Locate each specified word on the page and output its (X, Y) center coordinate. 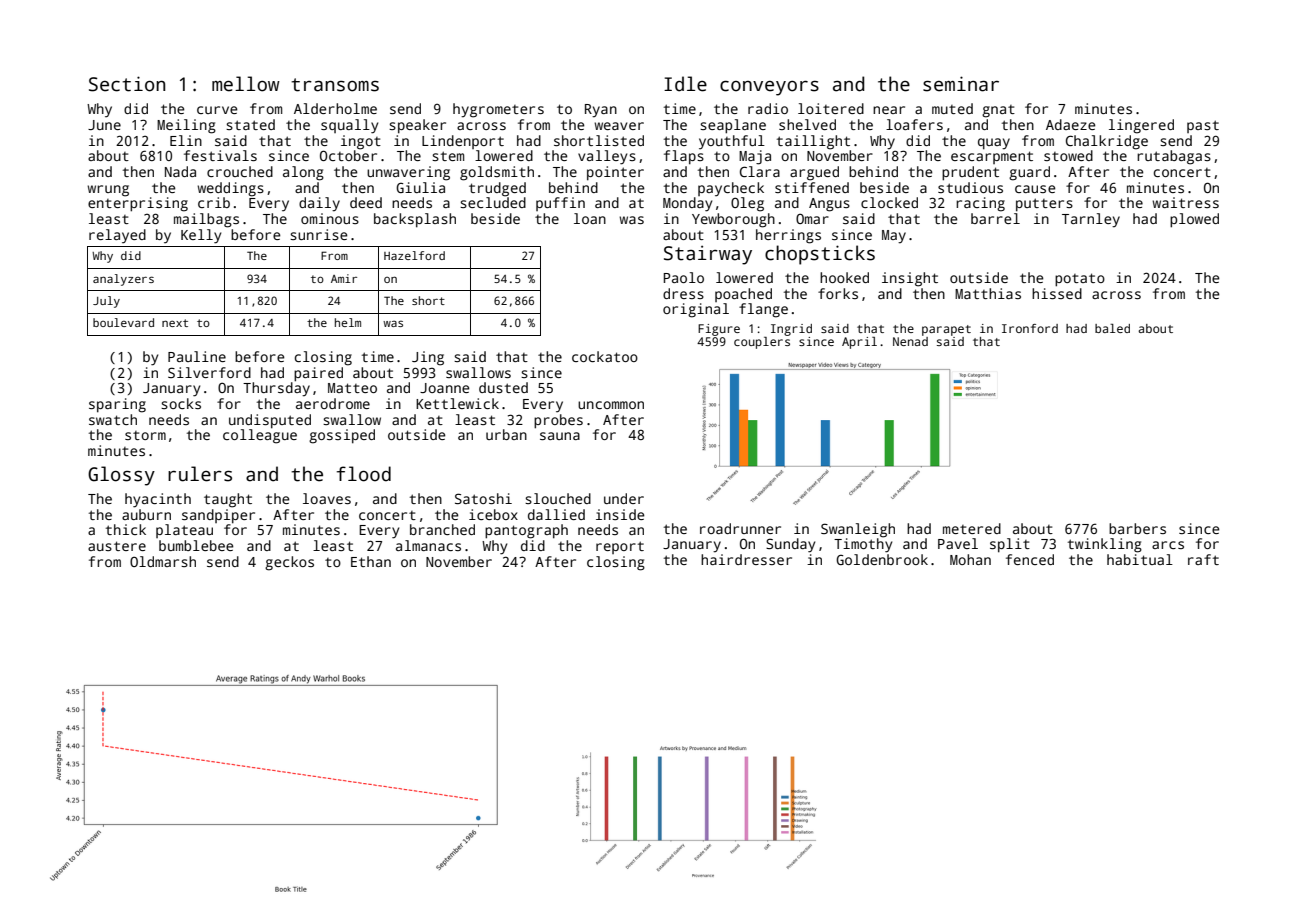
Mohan (970, 559)
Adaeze (1070, 124)
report (620, 547)
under (624, 498)
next (175, 323)
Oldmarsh (163, 561)
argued (814, 173)
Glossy (121, 476)
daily (319, 204)
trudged (497, 189)
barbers (1137, 528)
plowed (1194, 220)
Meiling (186, 126)
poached (743, 295)
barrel (995, 218)
